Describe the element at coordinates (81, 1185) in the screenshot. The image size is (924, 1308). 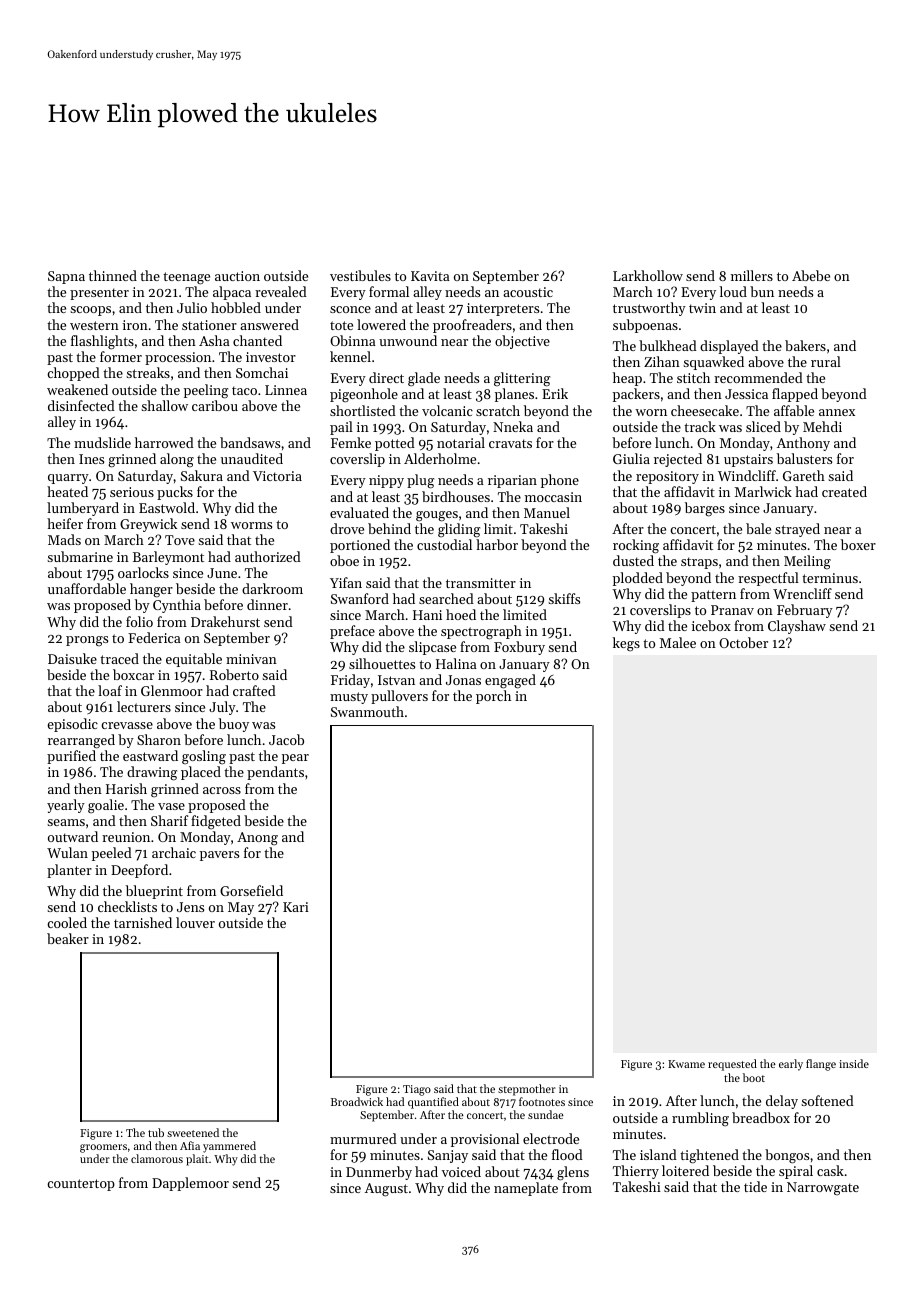
I see `countertop` at that location.
